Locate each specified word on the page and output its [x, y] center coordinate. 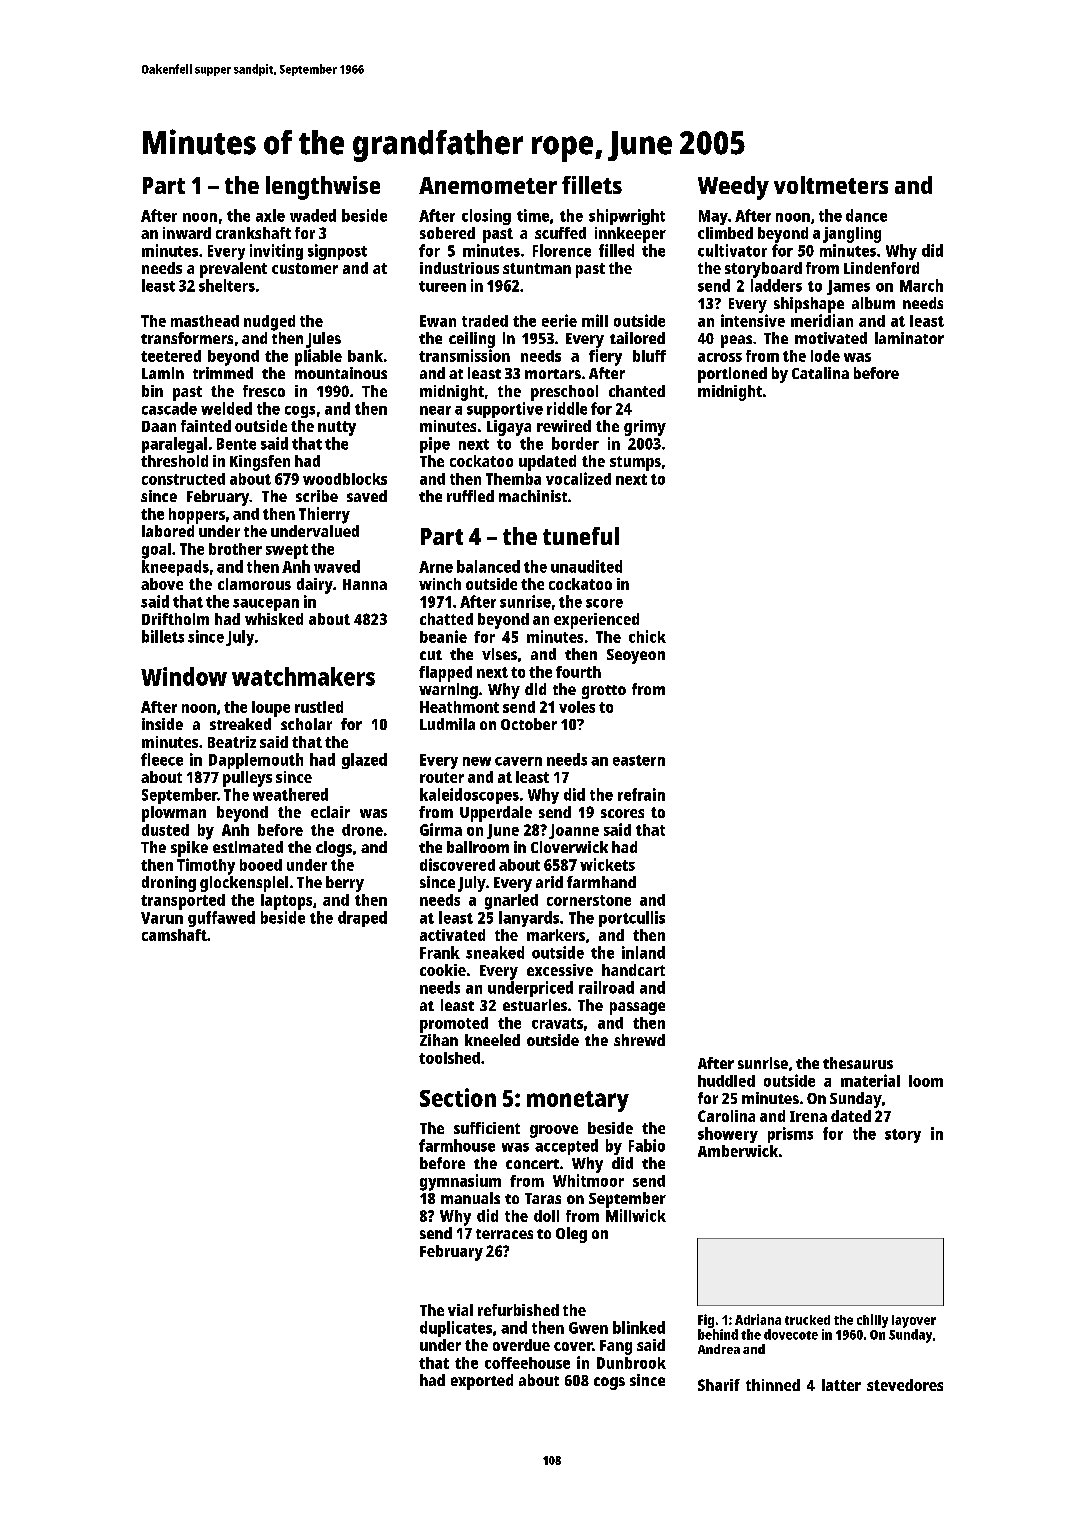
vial [460, 1310]
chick [647, 636]
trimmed [223, 373]
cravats [557, 1023]
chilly [872, 1321]
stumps [635, 463]
